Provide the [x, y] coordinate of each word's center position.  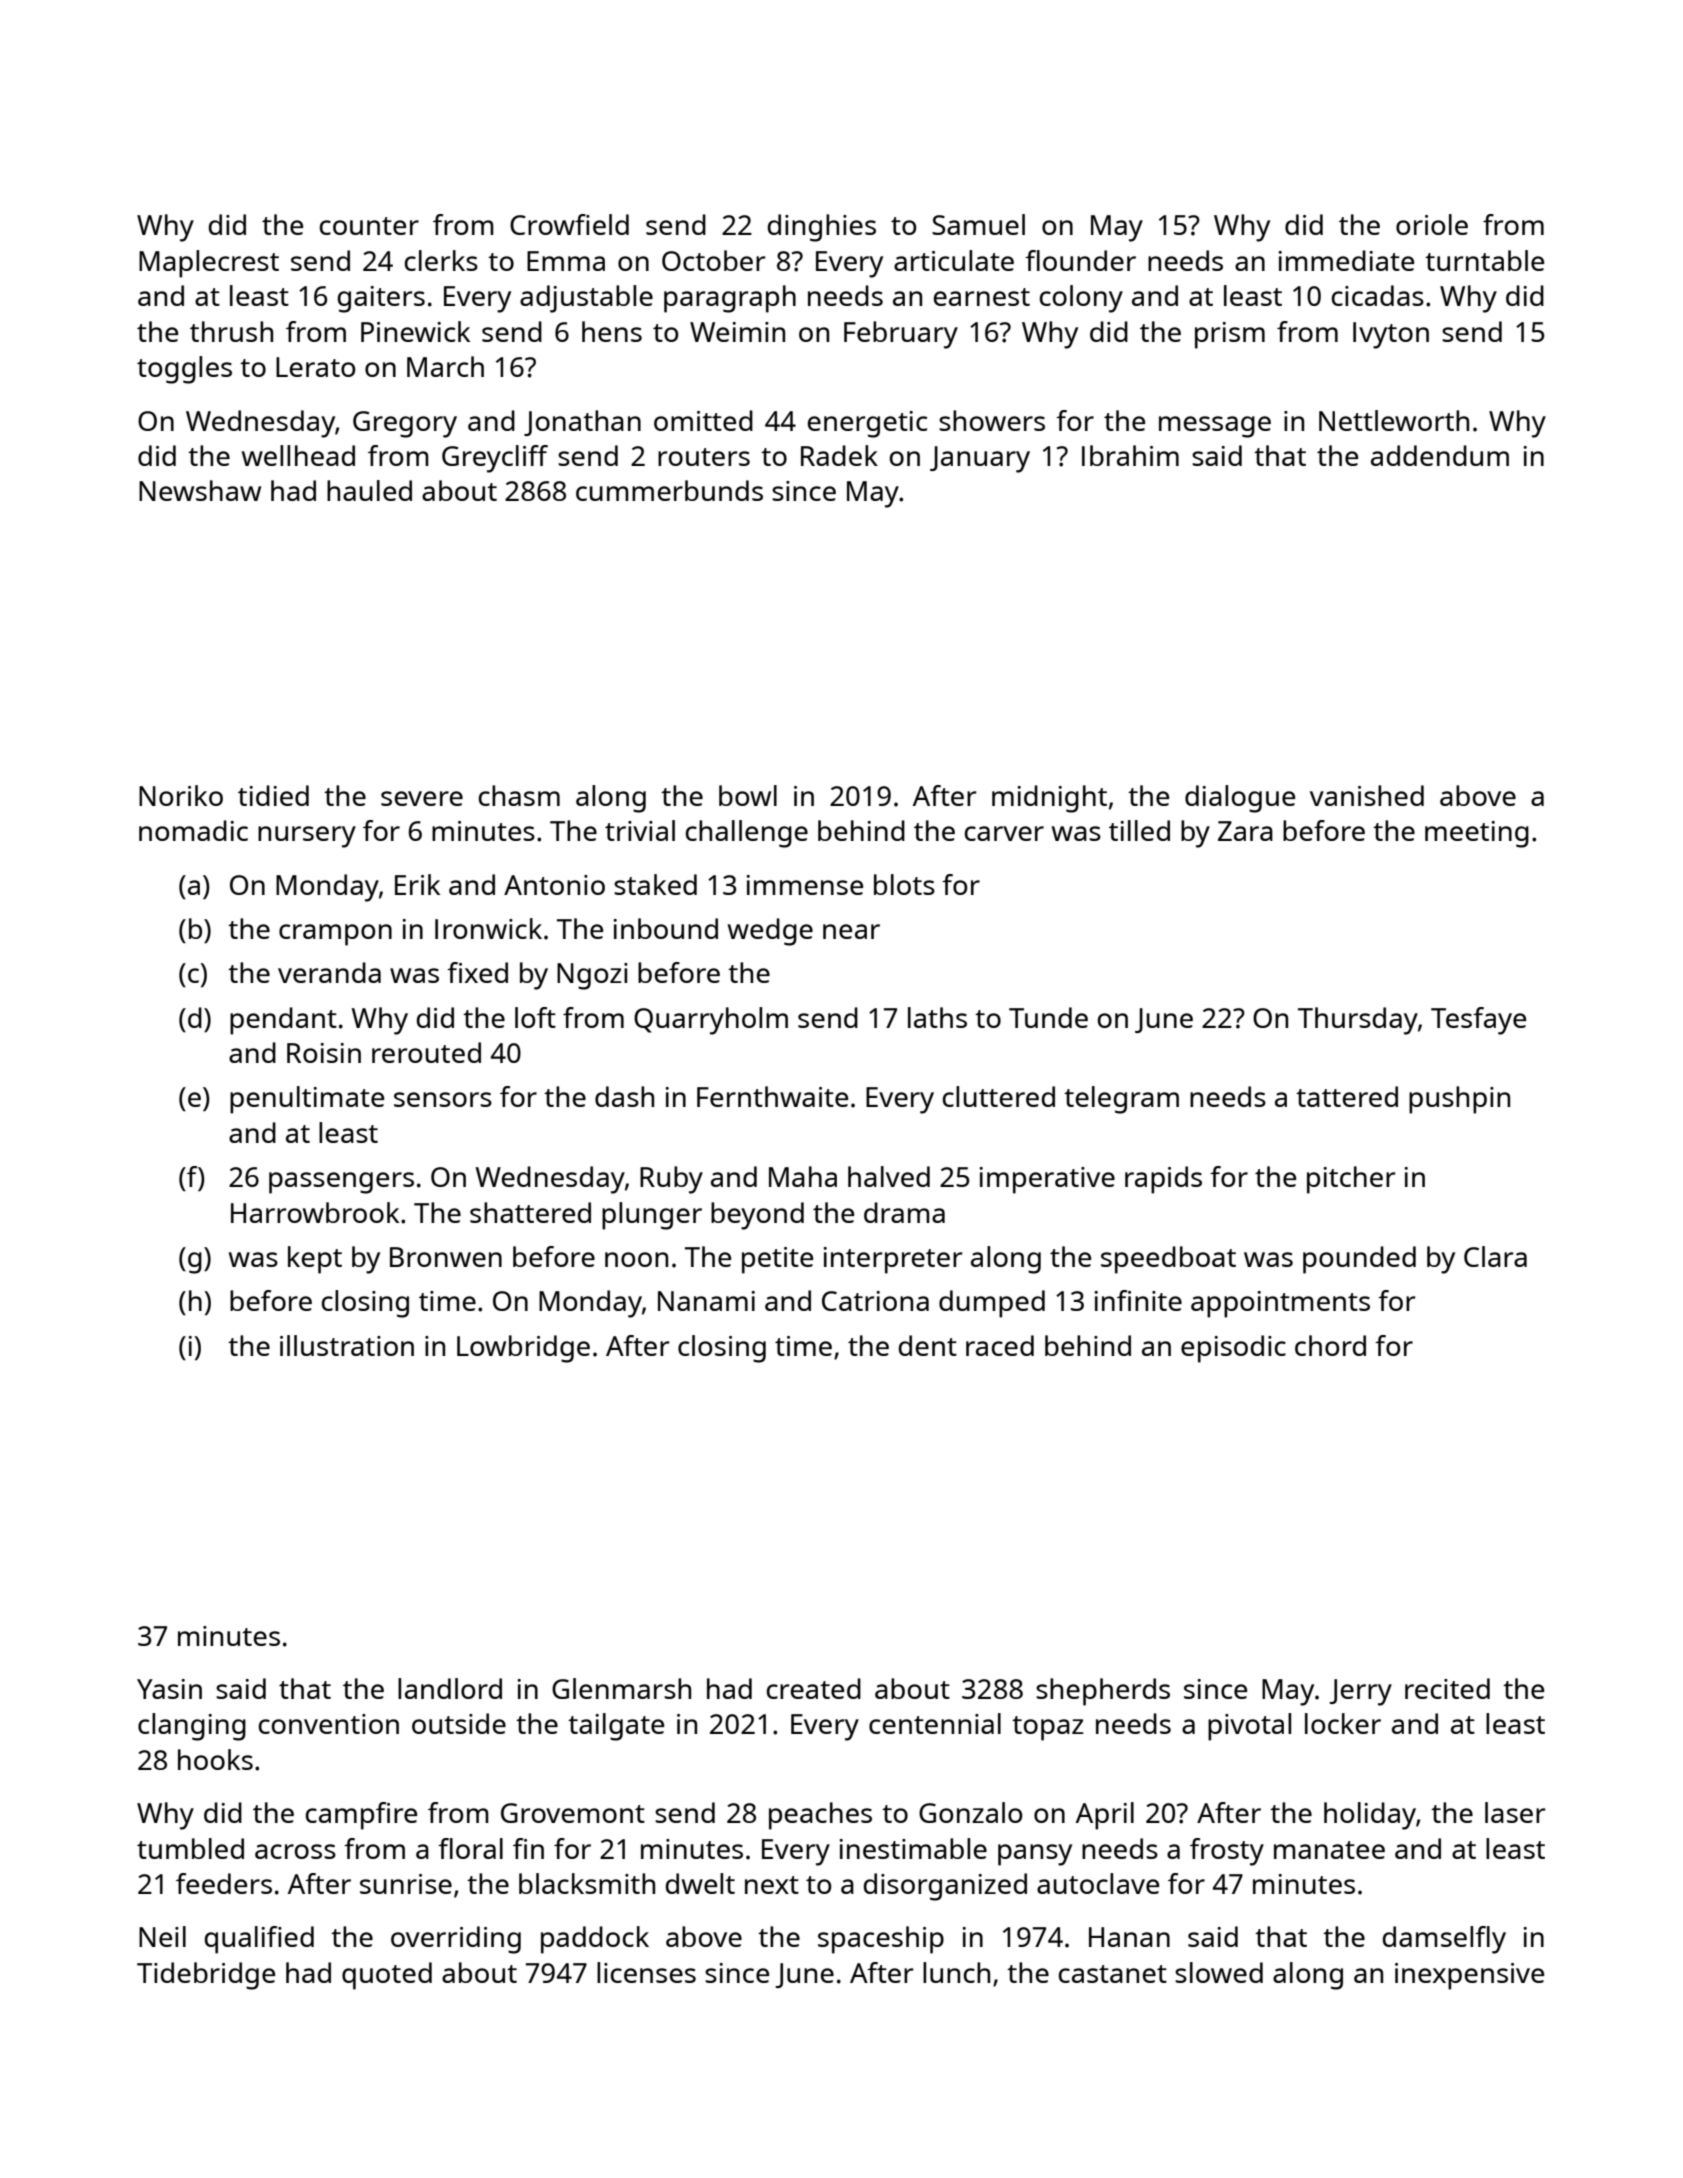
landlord [450, 1688]
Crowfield [569, 224]
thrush [231, 331]
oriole [1432, 224]
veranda [329, 972]
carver [1004, 833]
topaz [1048, 1728]
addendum [1440, 455]
